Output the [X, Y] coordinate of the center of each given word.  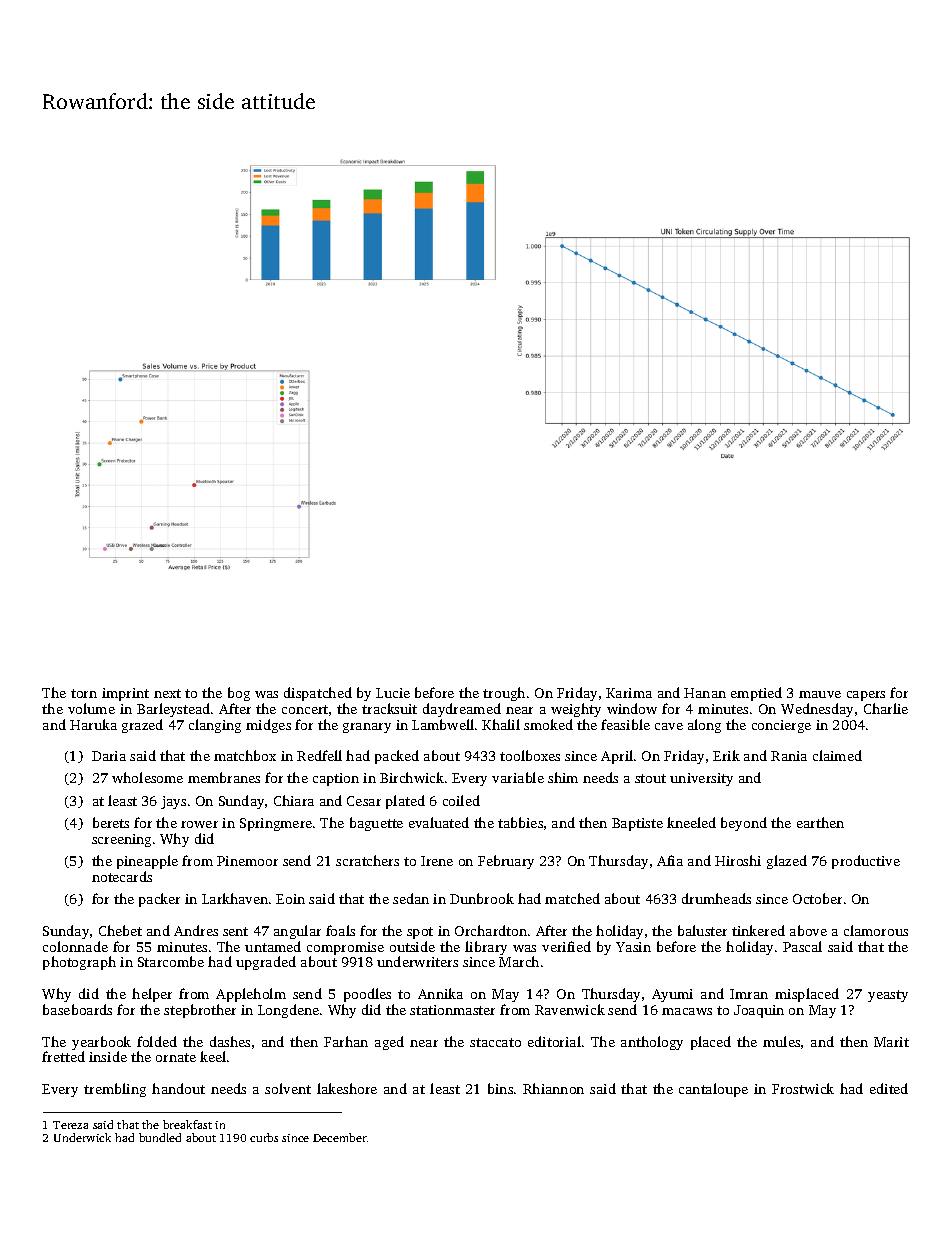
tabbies [520, 822]
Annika [440, 993]
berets [111, 822]
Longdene [288, 1011]
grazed [142, 726]
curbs [264, 1137]
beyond [744, 824]
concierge [781, 726]
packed [397, 757]
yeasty [888, 996]
